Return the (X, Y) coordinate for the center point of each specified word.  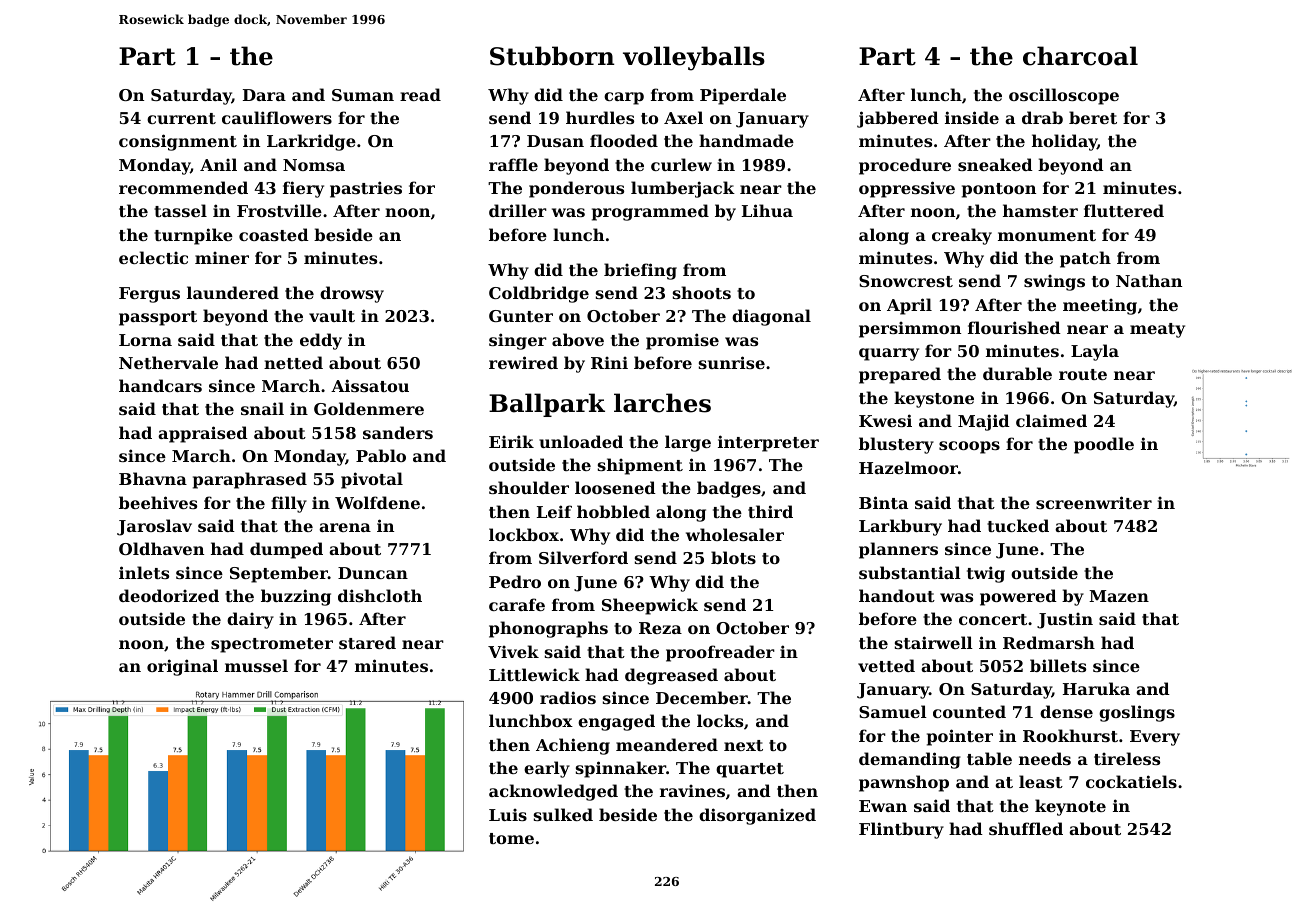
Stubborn (552, 56)
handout (897, 595)
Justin (1065, 620)
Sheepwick (650, 606)
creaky (962, 236)
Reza (660, 628)
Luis (508, 814)
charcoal (1080, 56)
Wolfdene (377, 502)
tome (511, 838)
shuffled (1026, 828)
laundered (233, 292)
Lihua (767, 210)
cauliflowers (277, 117)
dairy (250, 620)
